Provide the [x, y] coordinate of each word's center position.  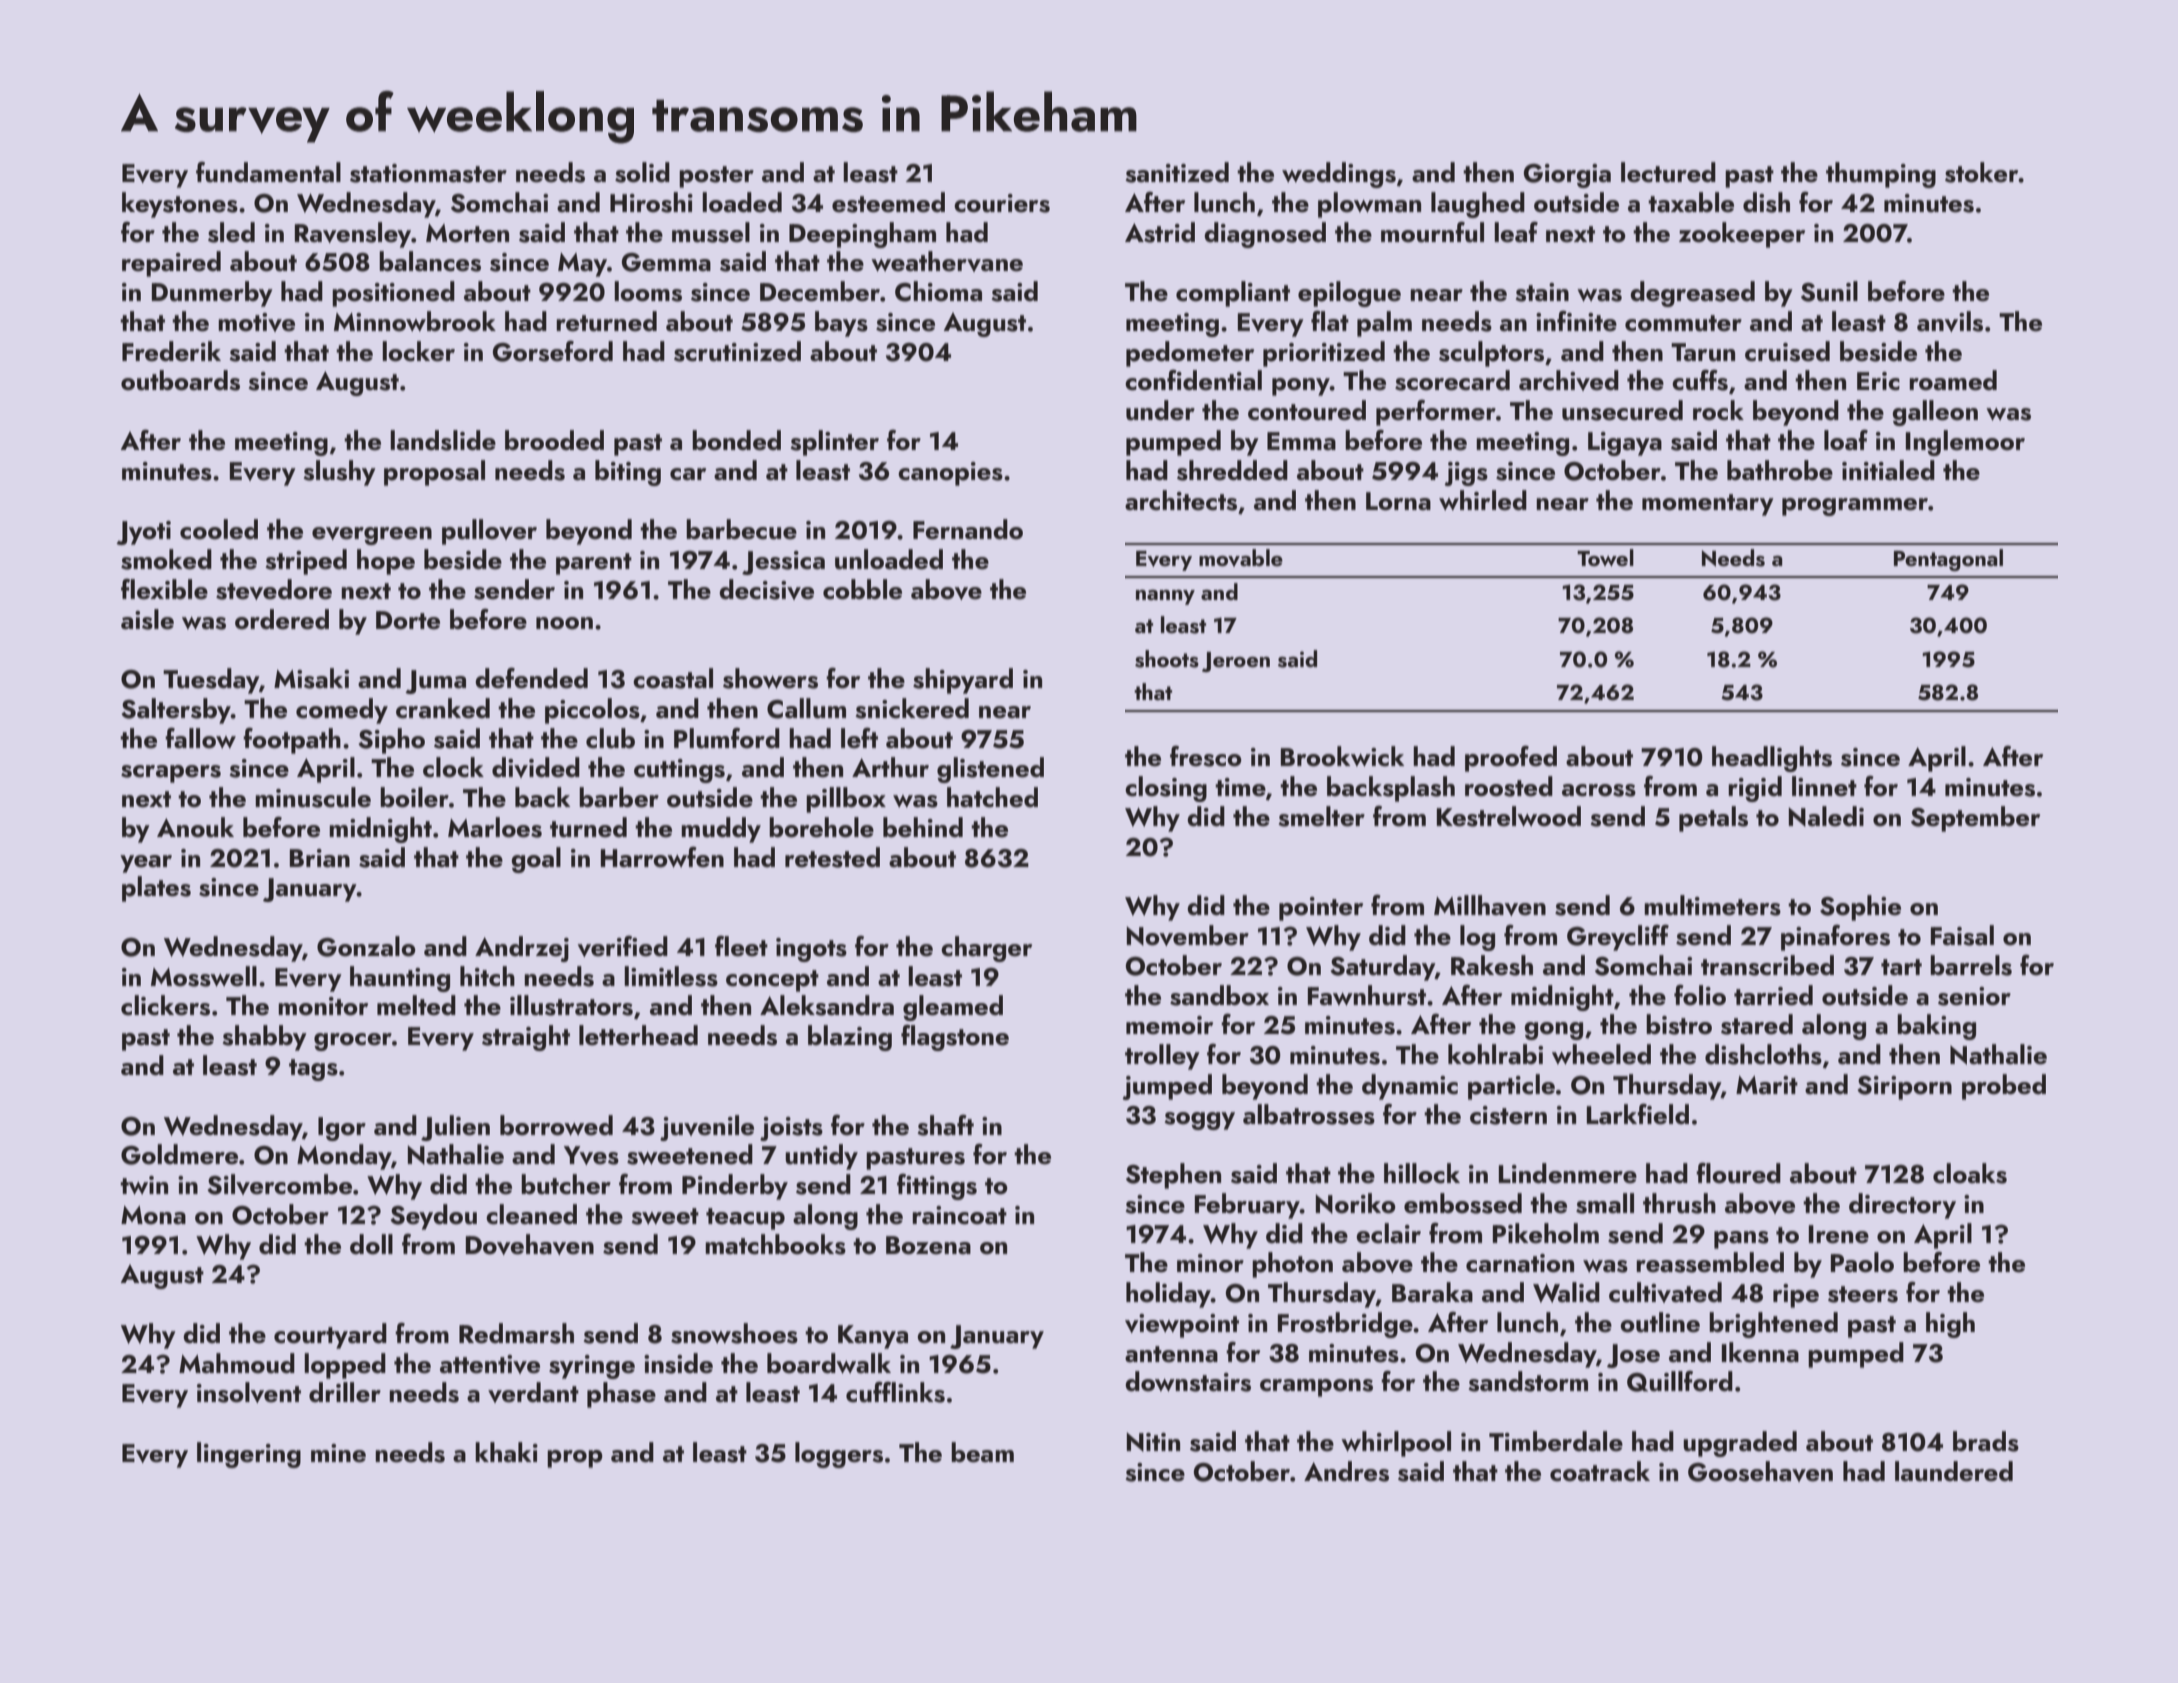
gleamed [953, 1008]
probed [2004, 1087]
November [1188, 935]
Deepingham [862, 235]
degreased [1692, 294]
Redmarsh [516, 1333]
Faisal [1962, 935]
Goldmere [179, 1154]
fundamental [268, 172]
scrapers [171, 774]
